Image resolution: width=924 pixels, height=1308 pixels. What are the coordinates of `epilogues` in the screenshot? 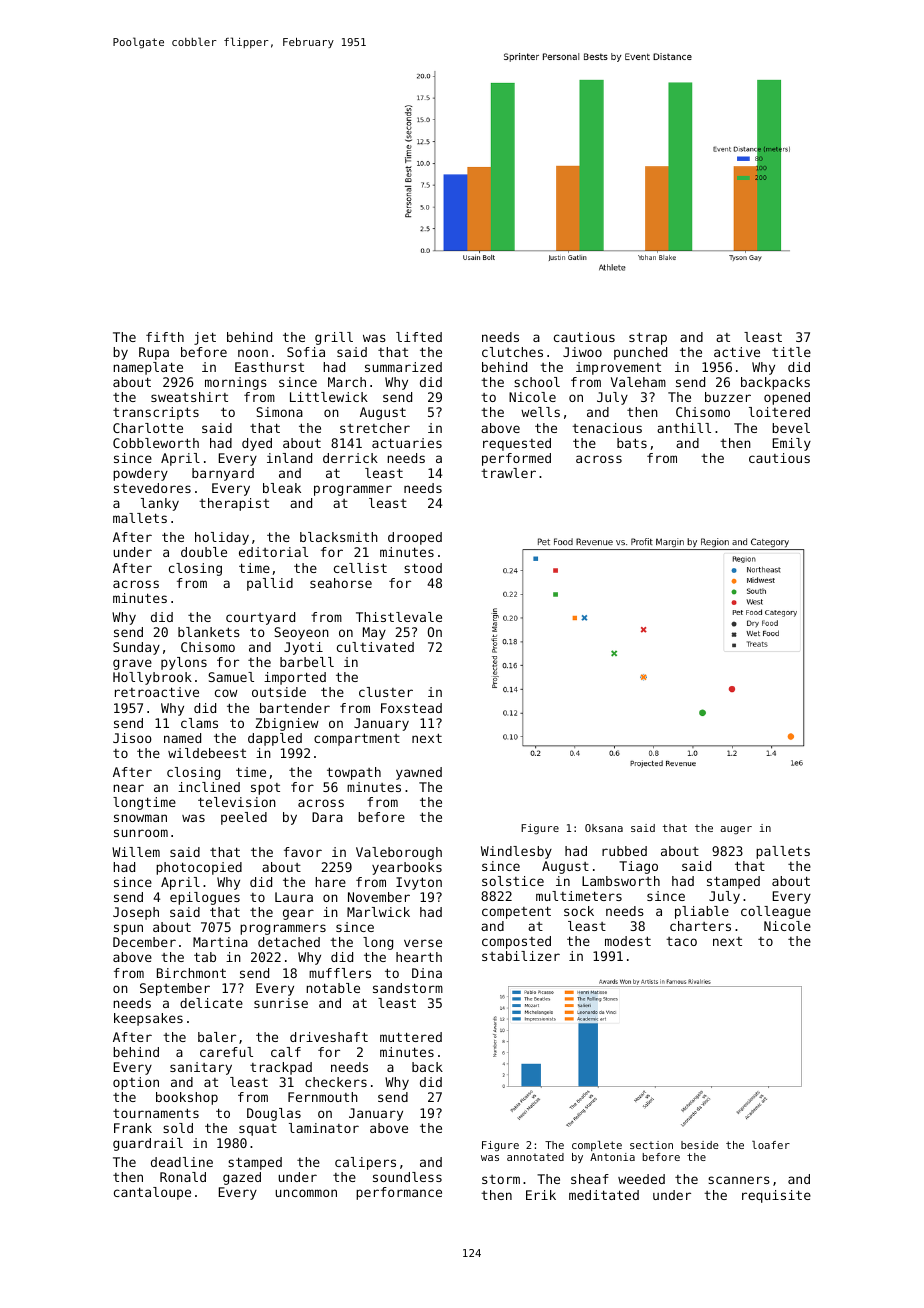 It's located at (205, 898).
